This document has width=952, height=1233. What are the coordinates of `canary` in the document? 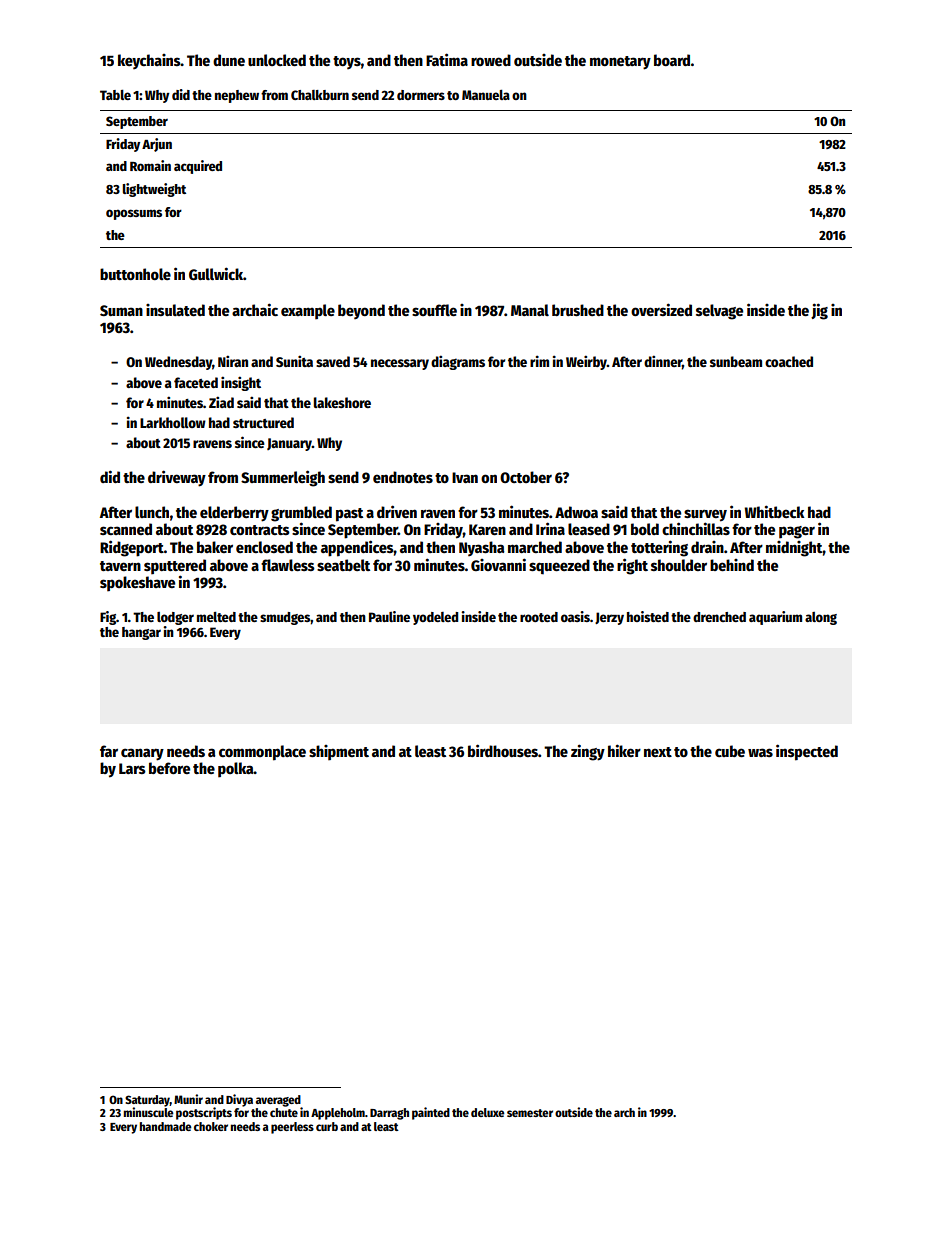 It's located at (142, 754).
